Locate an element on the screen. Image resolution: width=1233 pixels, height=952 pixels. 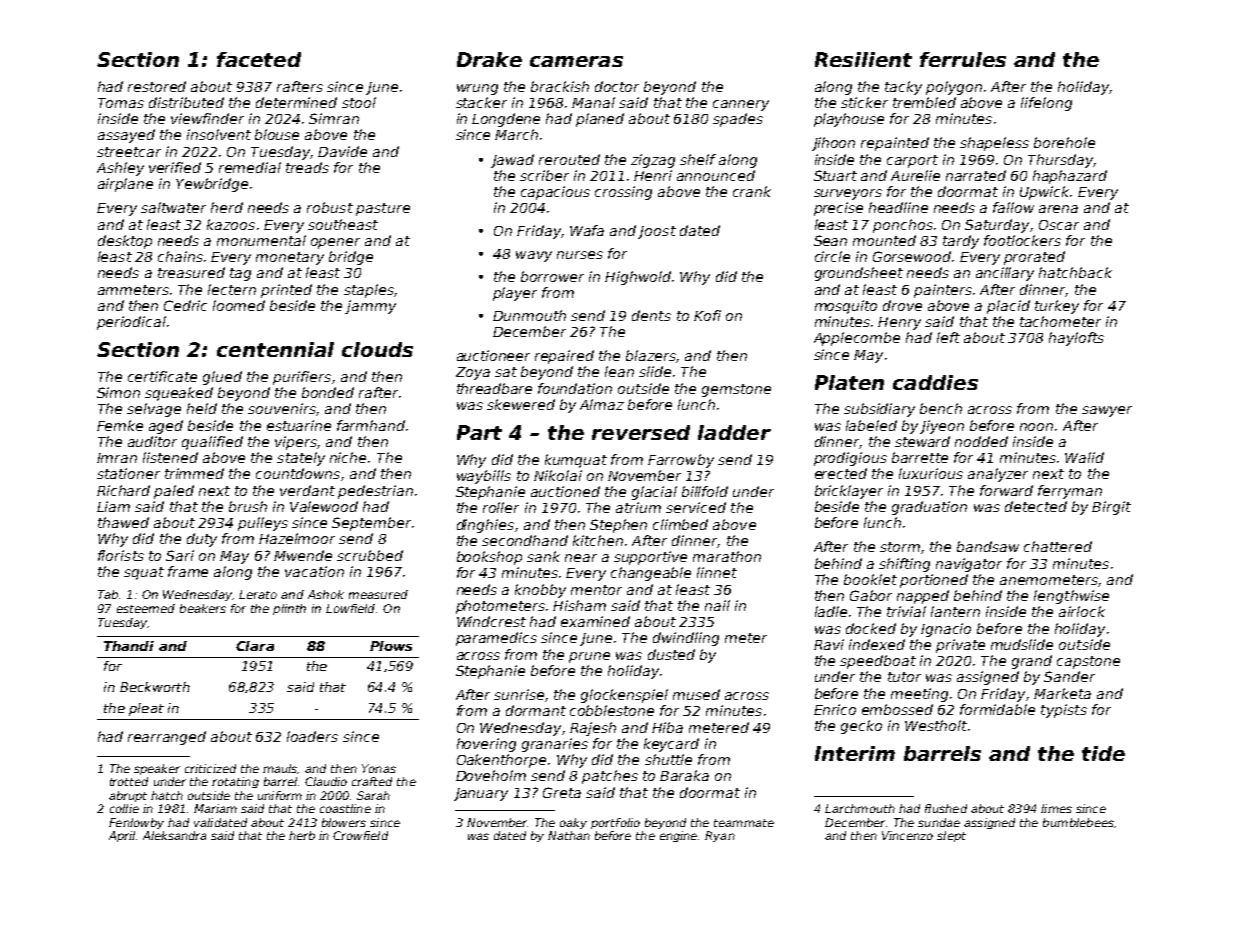
carport is located at coordinates (912, 161).
